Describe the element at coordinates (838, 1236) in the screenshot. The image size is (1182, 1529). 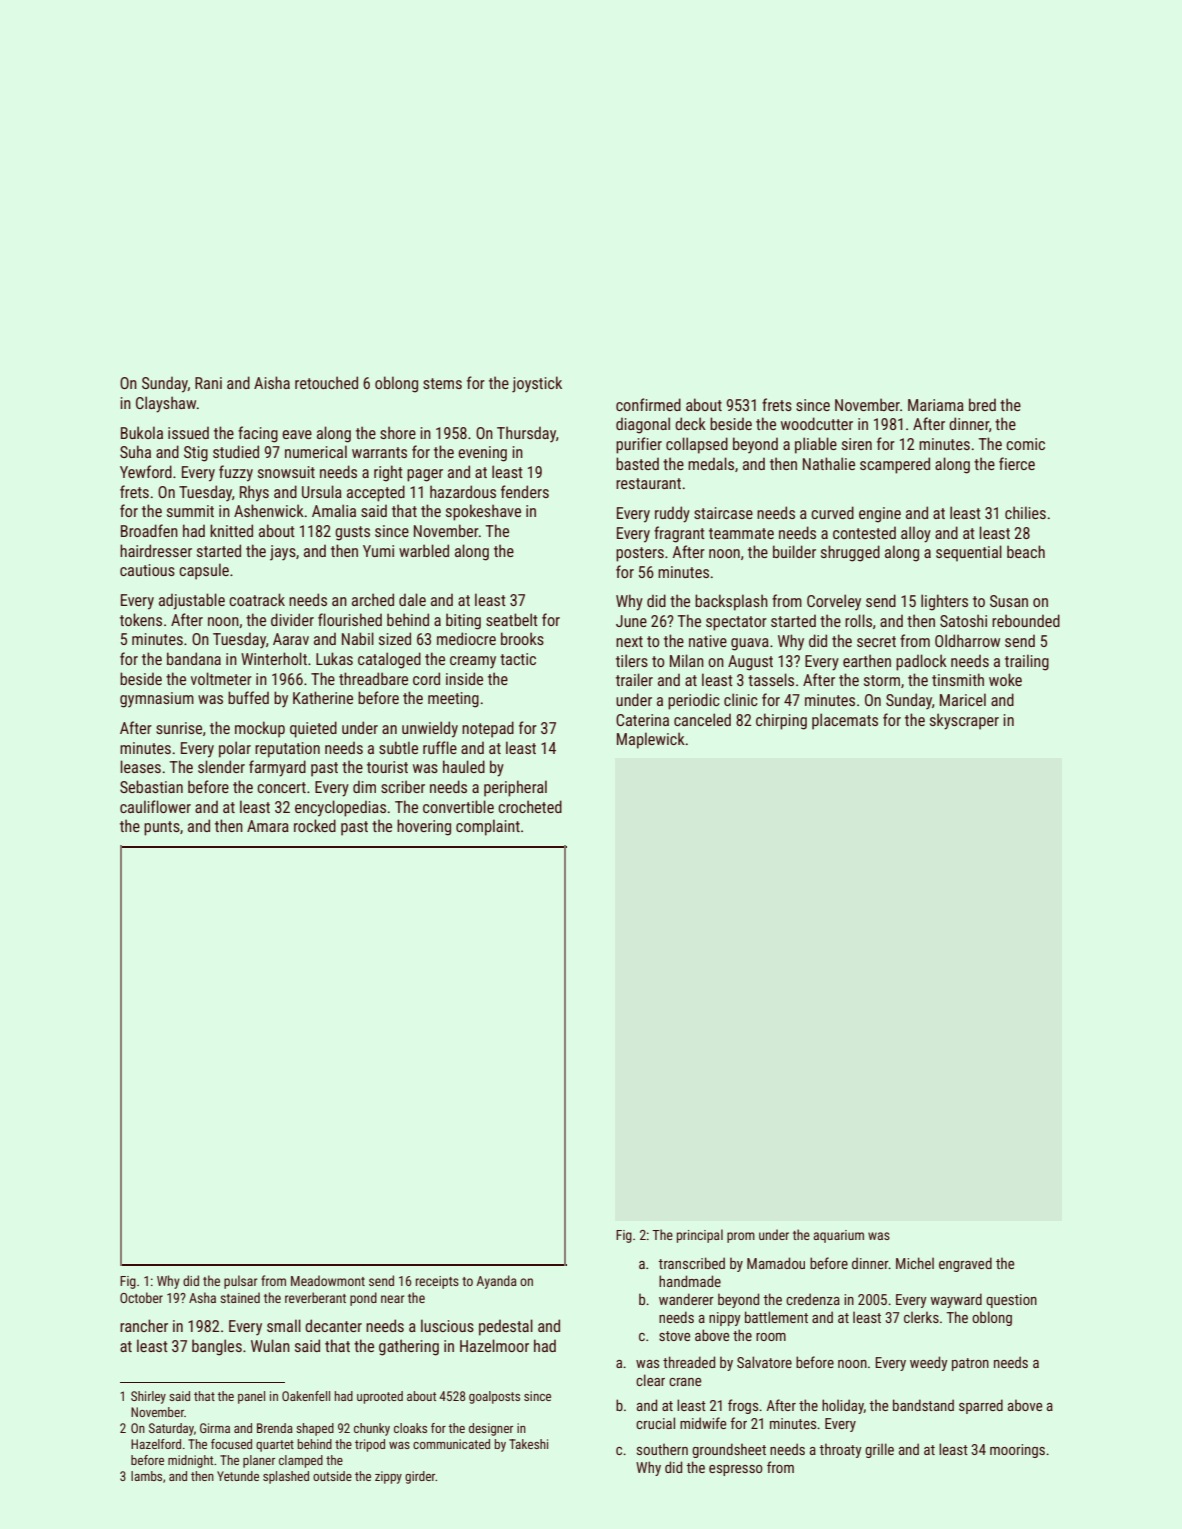
I see `aquarium` at that location.
